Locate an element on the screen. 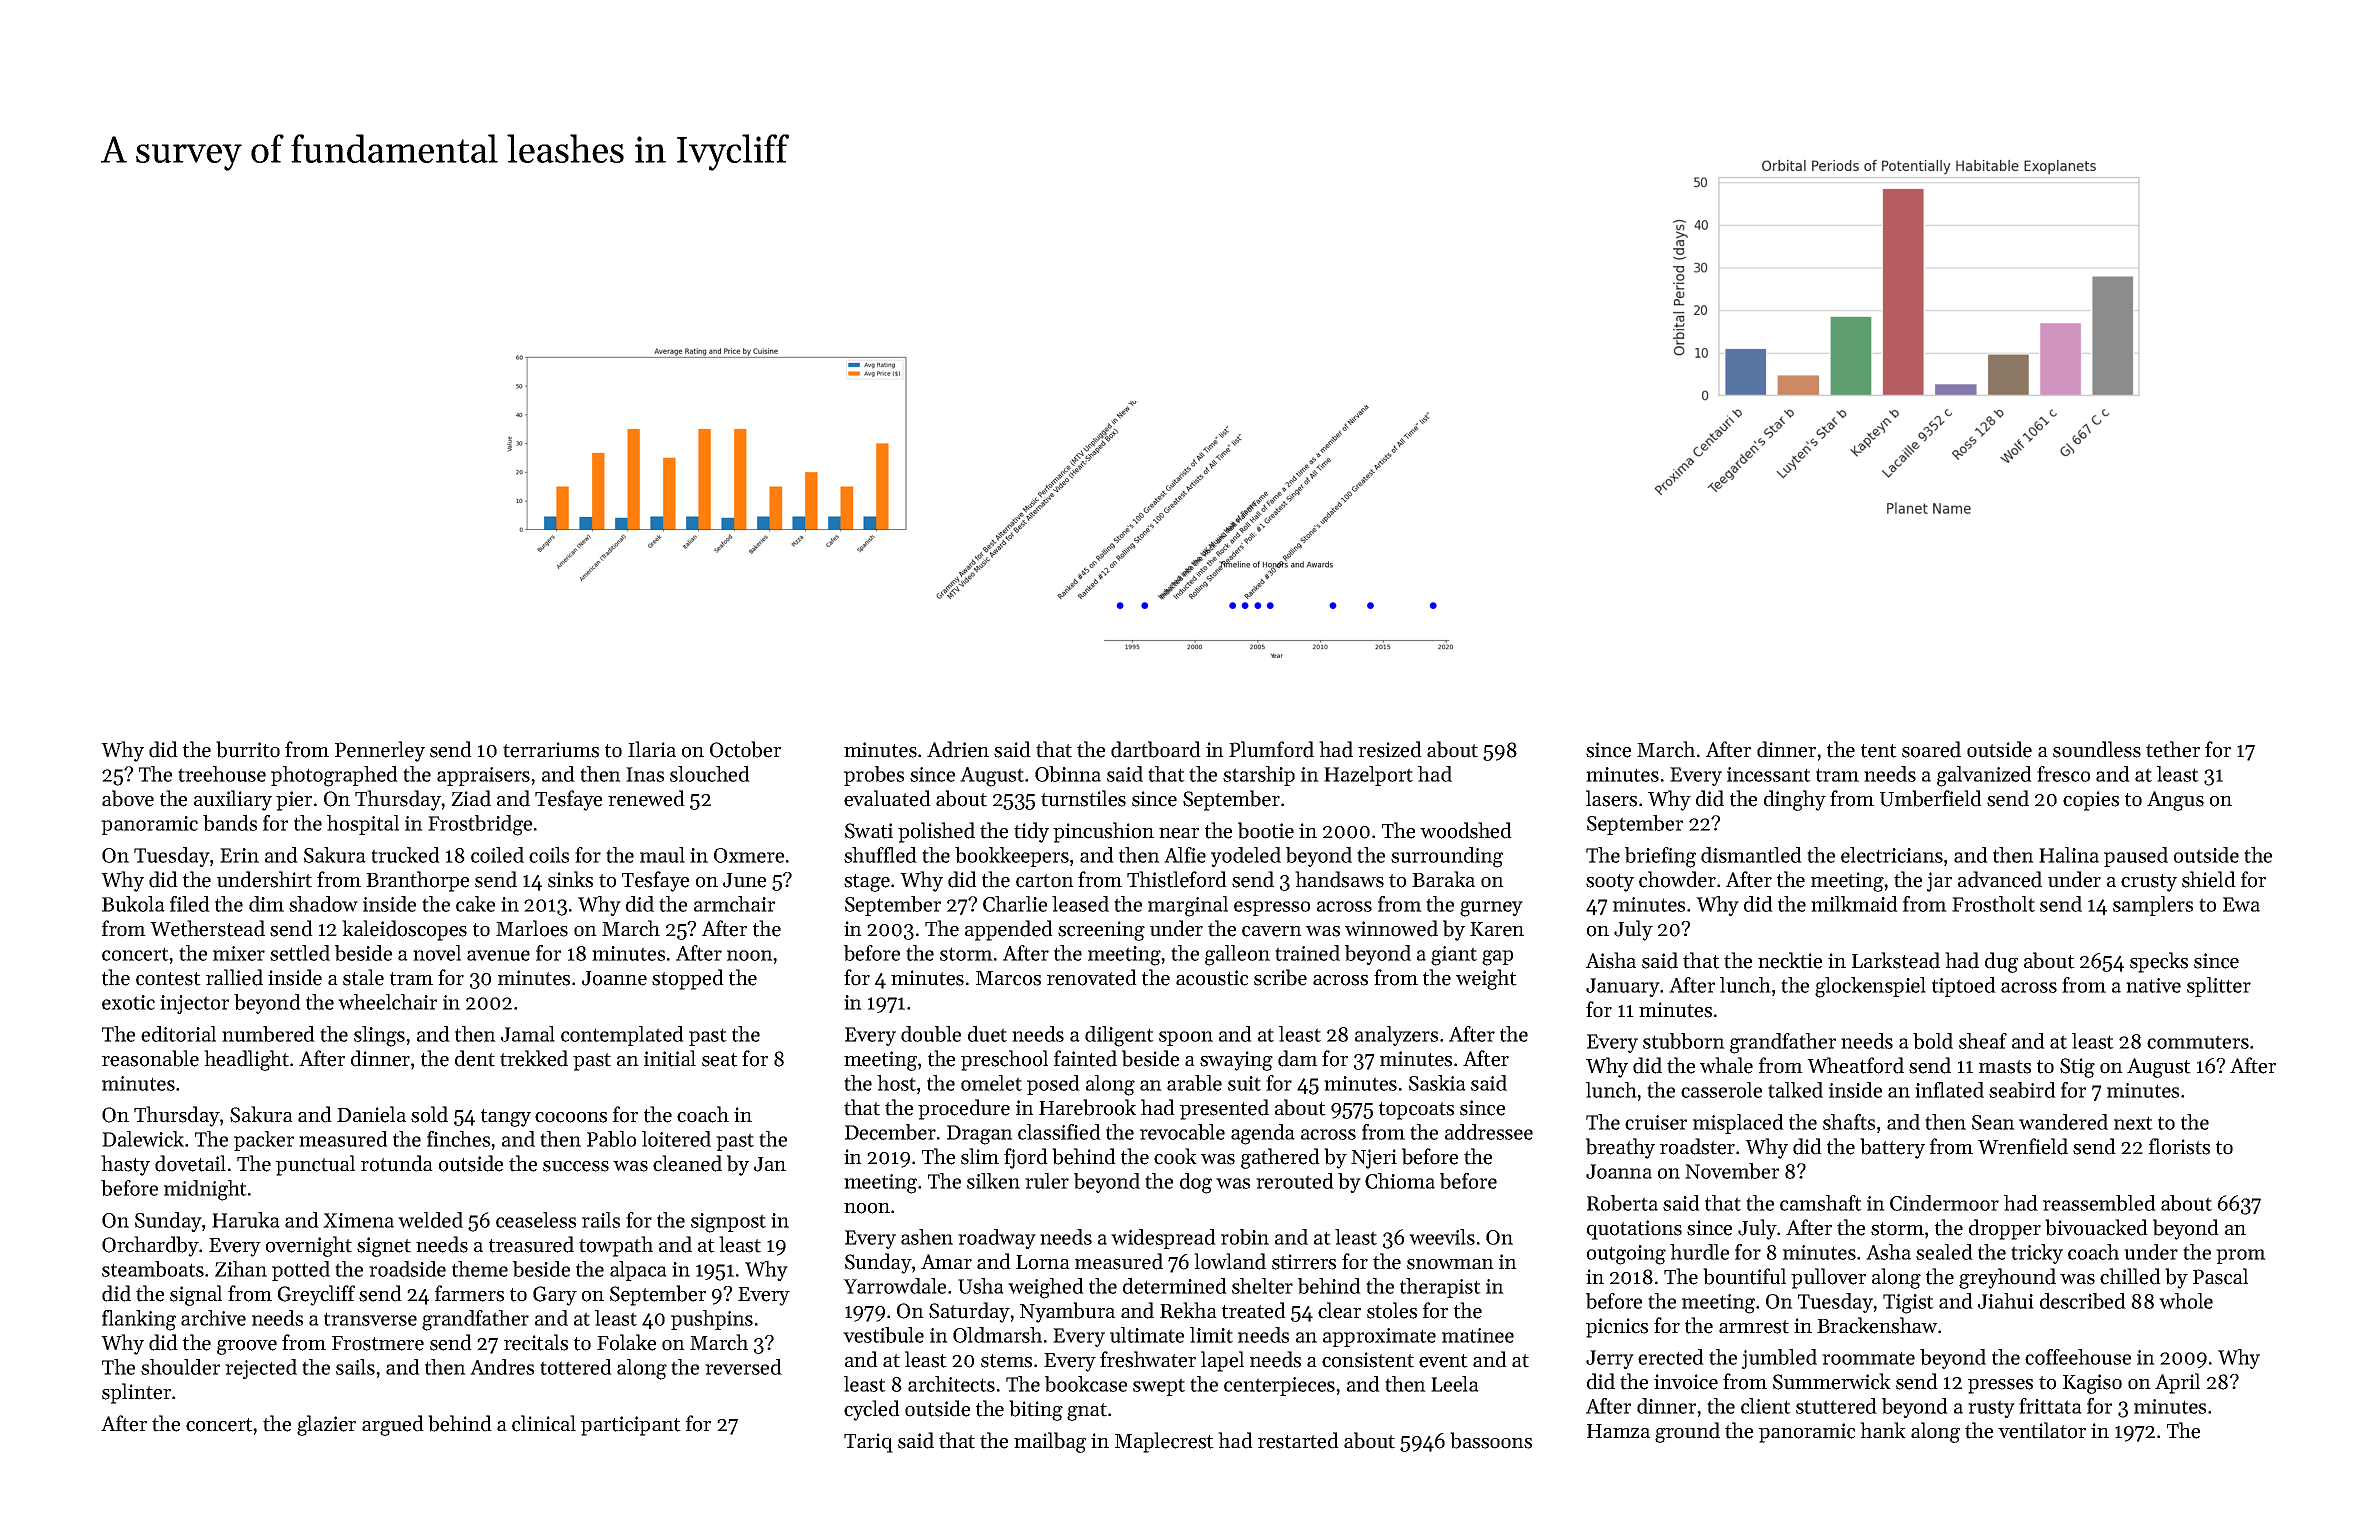  cocoons is located at coordinates (571, 1117).
